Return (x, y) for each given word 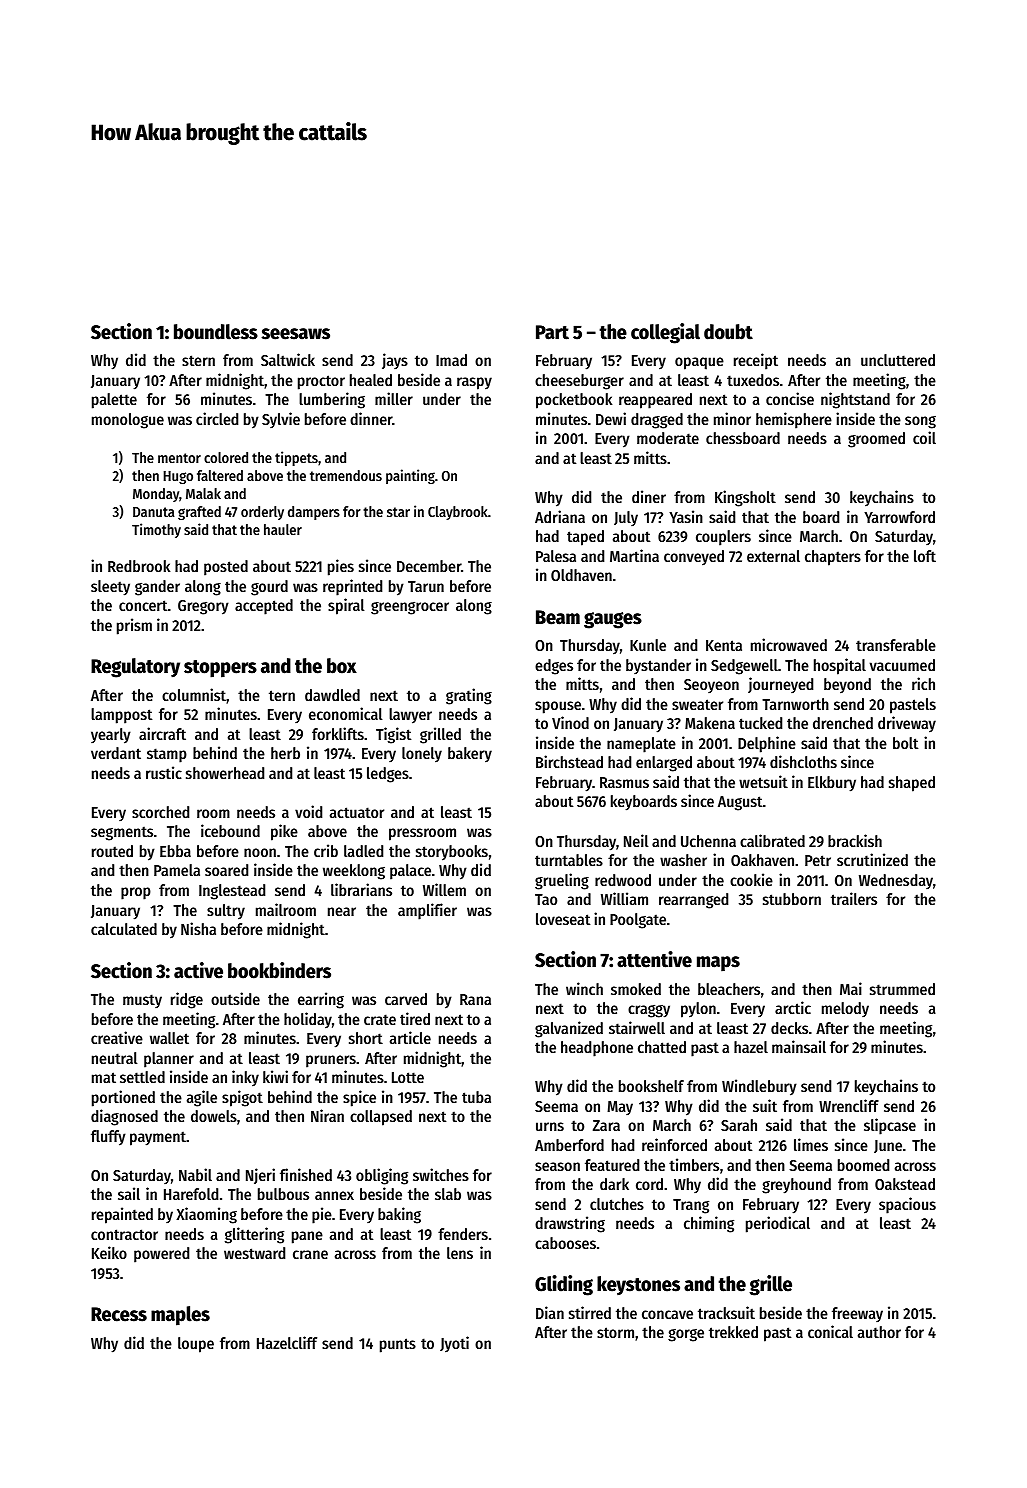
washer (683, 860)
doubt (728, 332)
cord (649, 1184)
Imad (451, 360)
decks (789, 1028)
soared (226, 870)
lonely (422, 754)
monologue (128, 421)
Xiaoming (206, 1215)
